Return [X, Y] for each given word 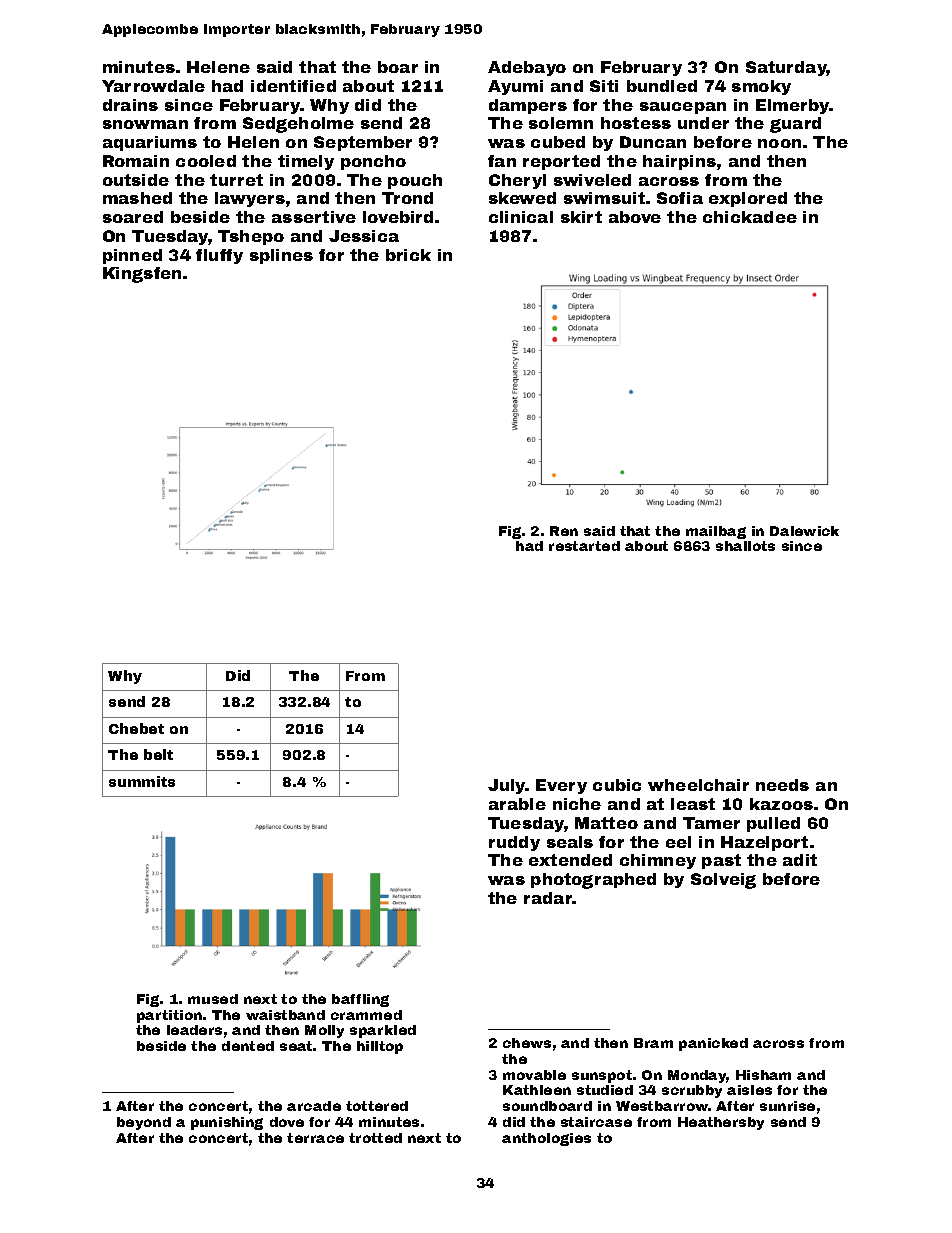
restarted [584, 546]
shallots [745, 546]
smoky [761, 87]
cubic [617, 785]
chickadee [750, 217]
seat [296, 1046]
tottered [377, 1106]
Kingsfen [142, 275]
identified [293, 86]
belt [158, 754]
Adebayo [527, 68]
